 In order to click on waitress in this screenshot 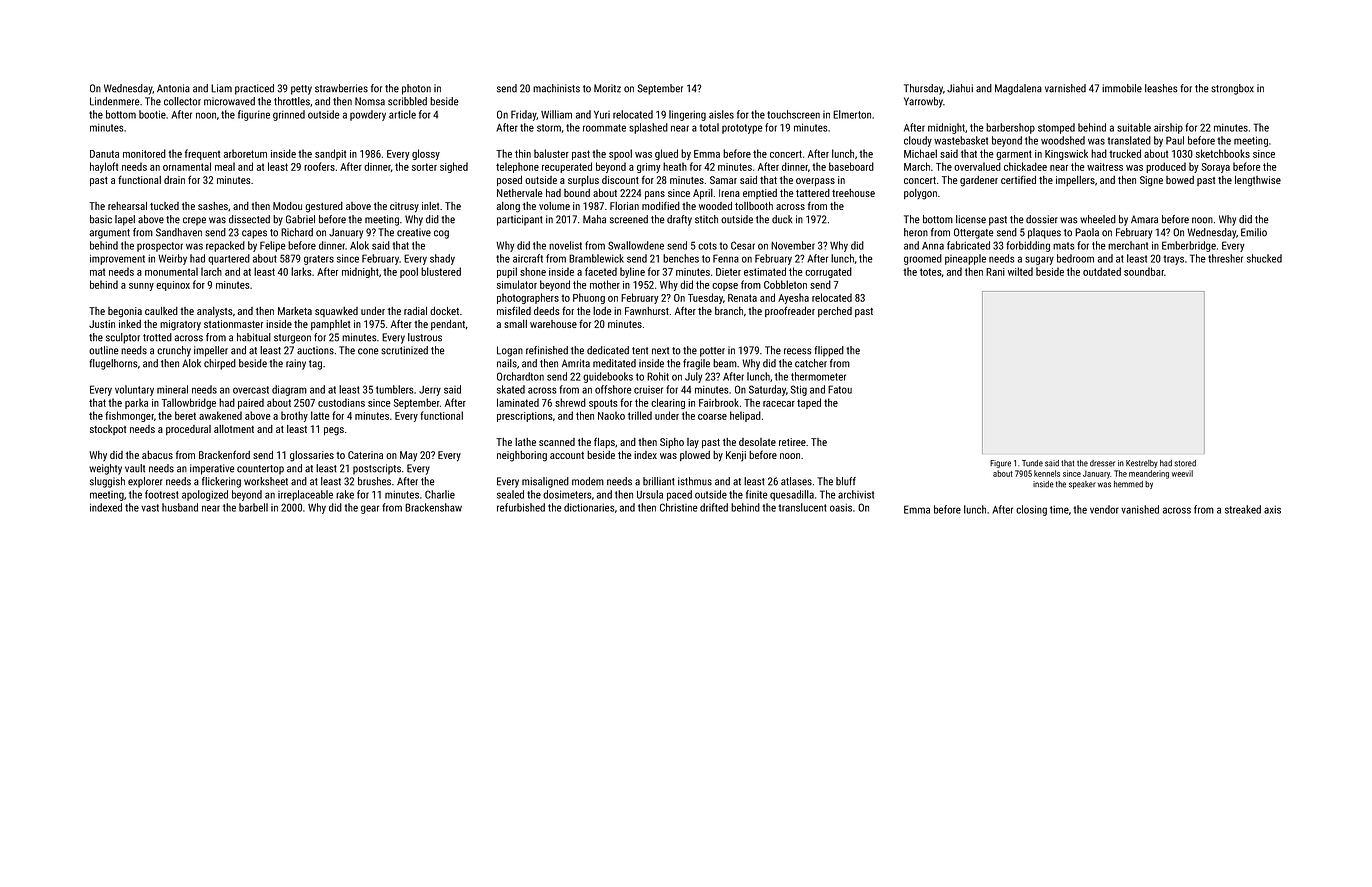, I will do `click(1105, 167)`.
